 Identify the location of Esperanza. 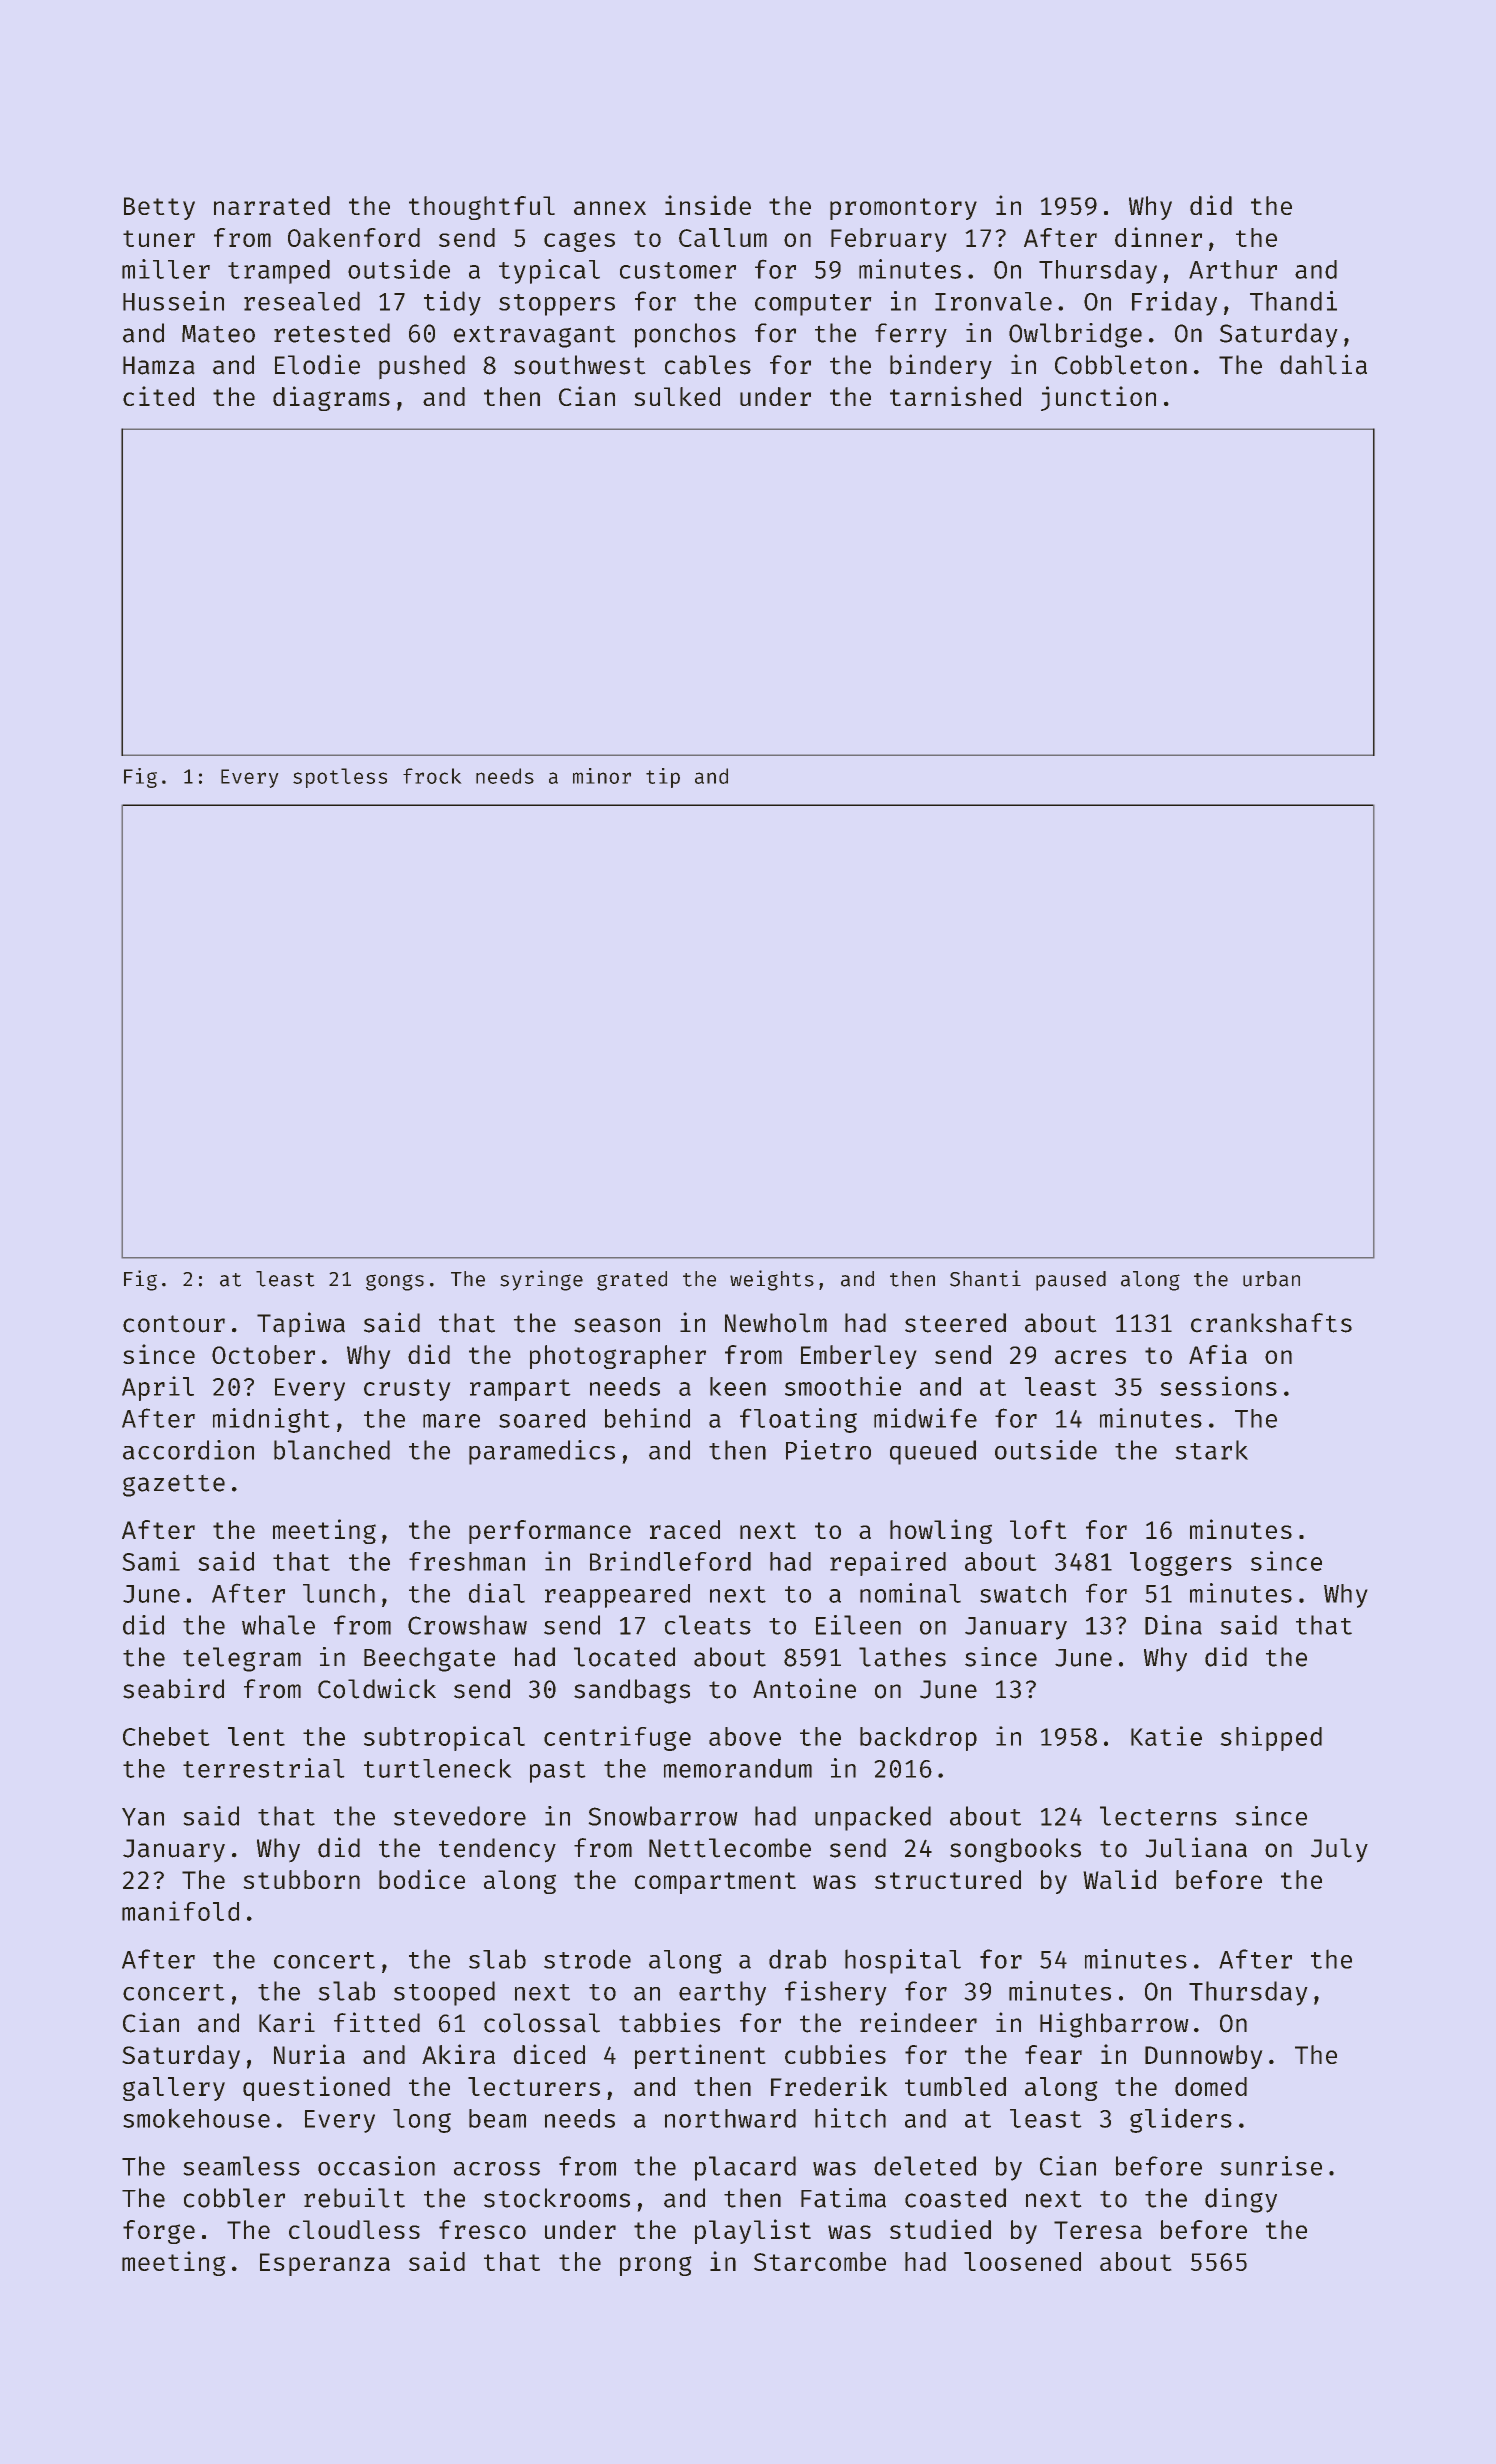
(325, 2264).
